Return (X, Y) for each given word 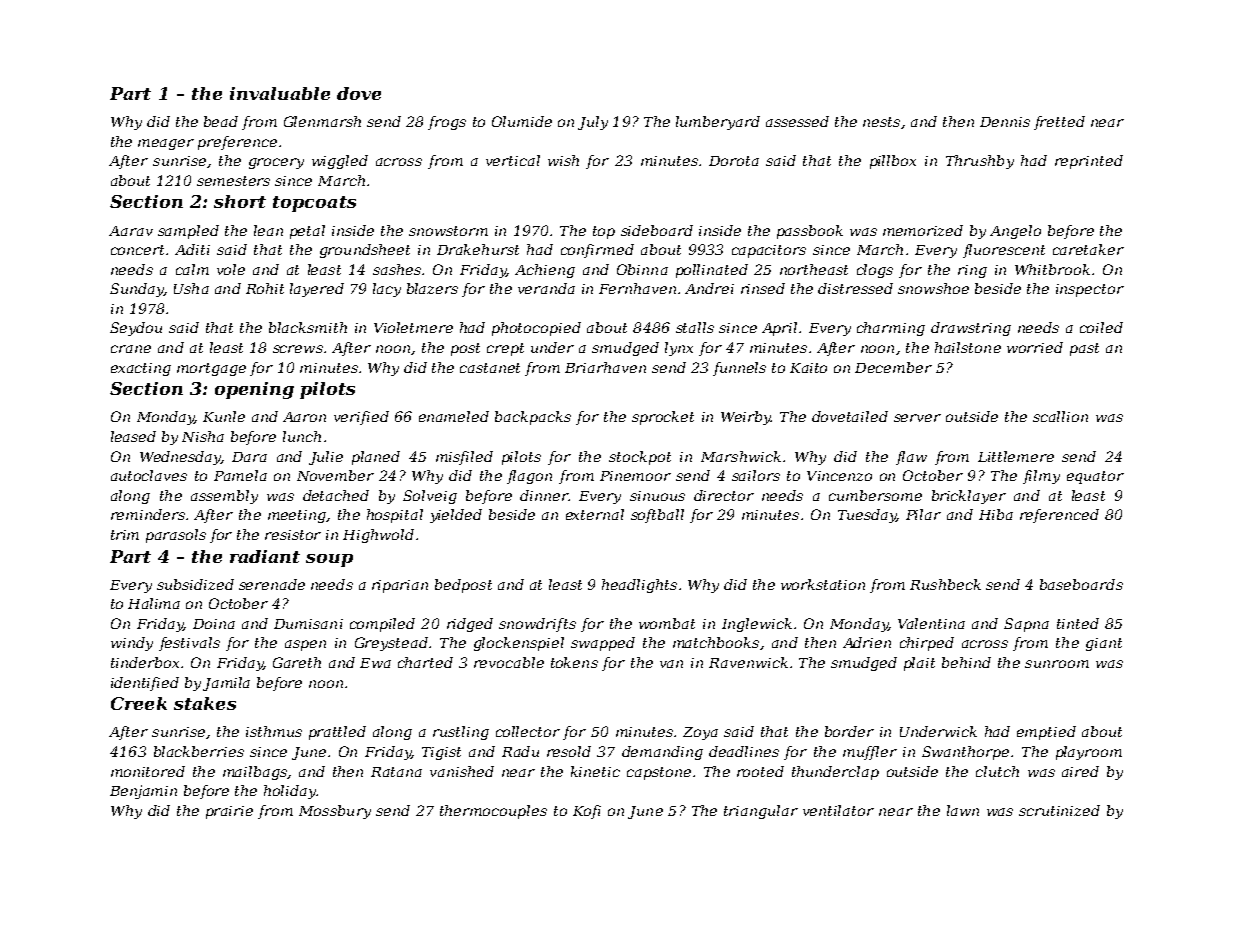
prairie (229, 812)
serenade (272, 584)
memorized (923, 230)
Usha (191, 288)
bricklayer (969, 497)
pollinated (712, 271)
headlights (639, 586)
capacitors (769, 251)
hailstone (968, 347)
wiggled (340, 162)
